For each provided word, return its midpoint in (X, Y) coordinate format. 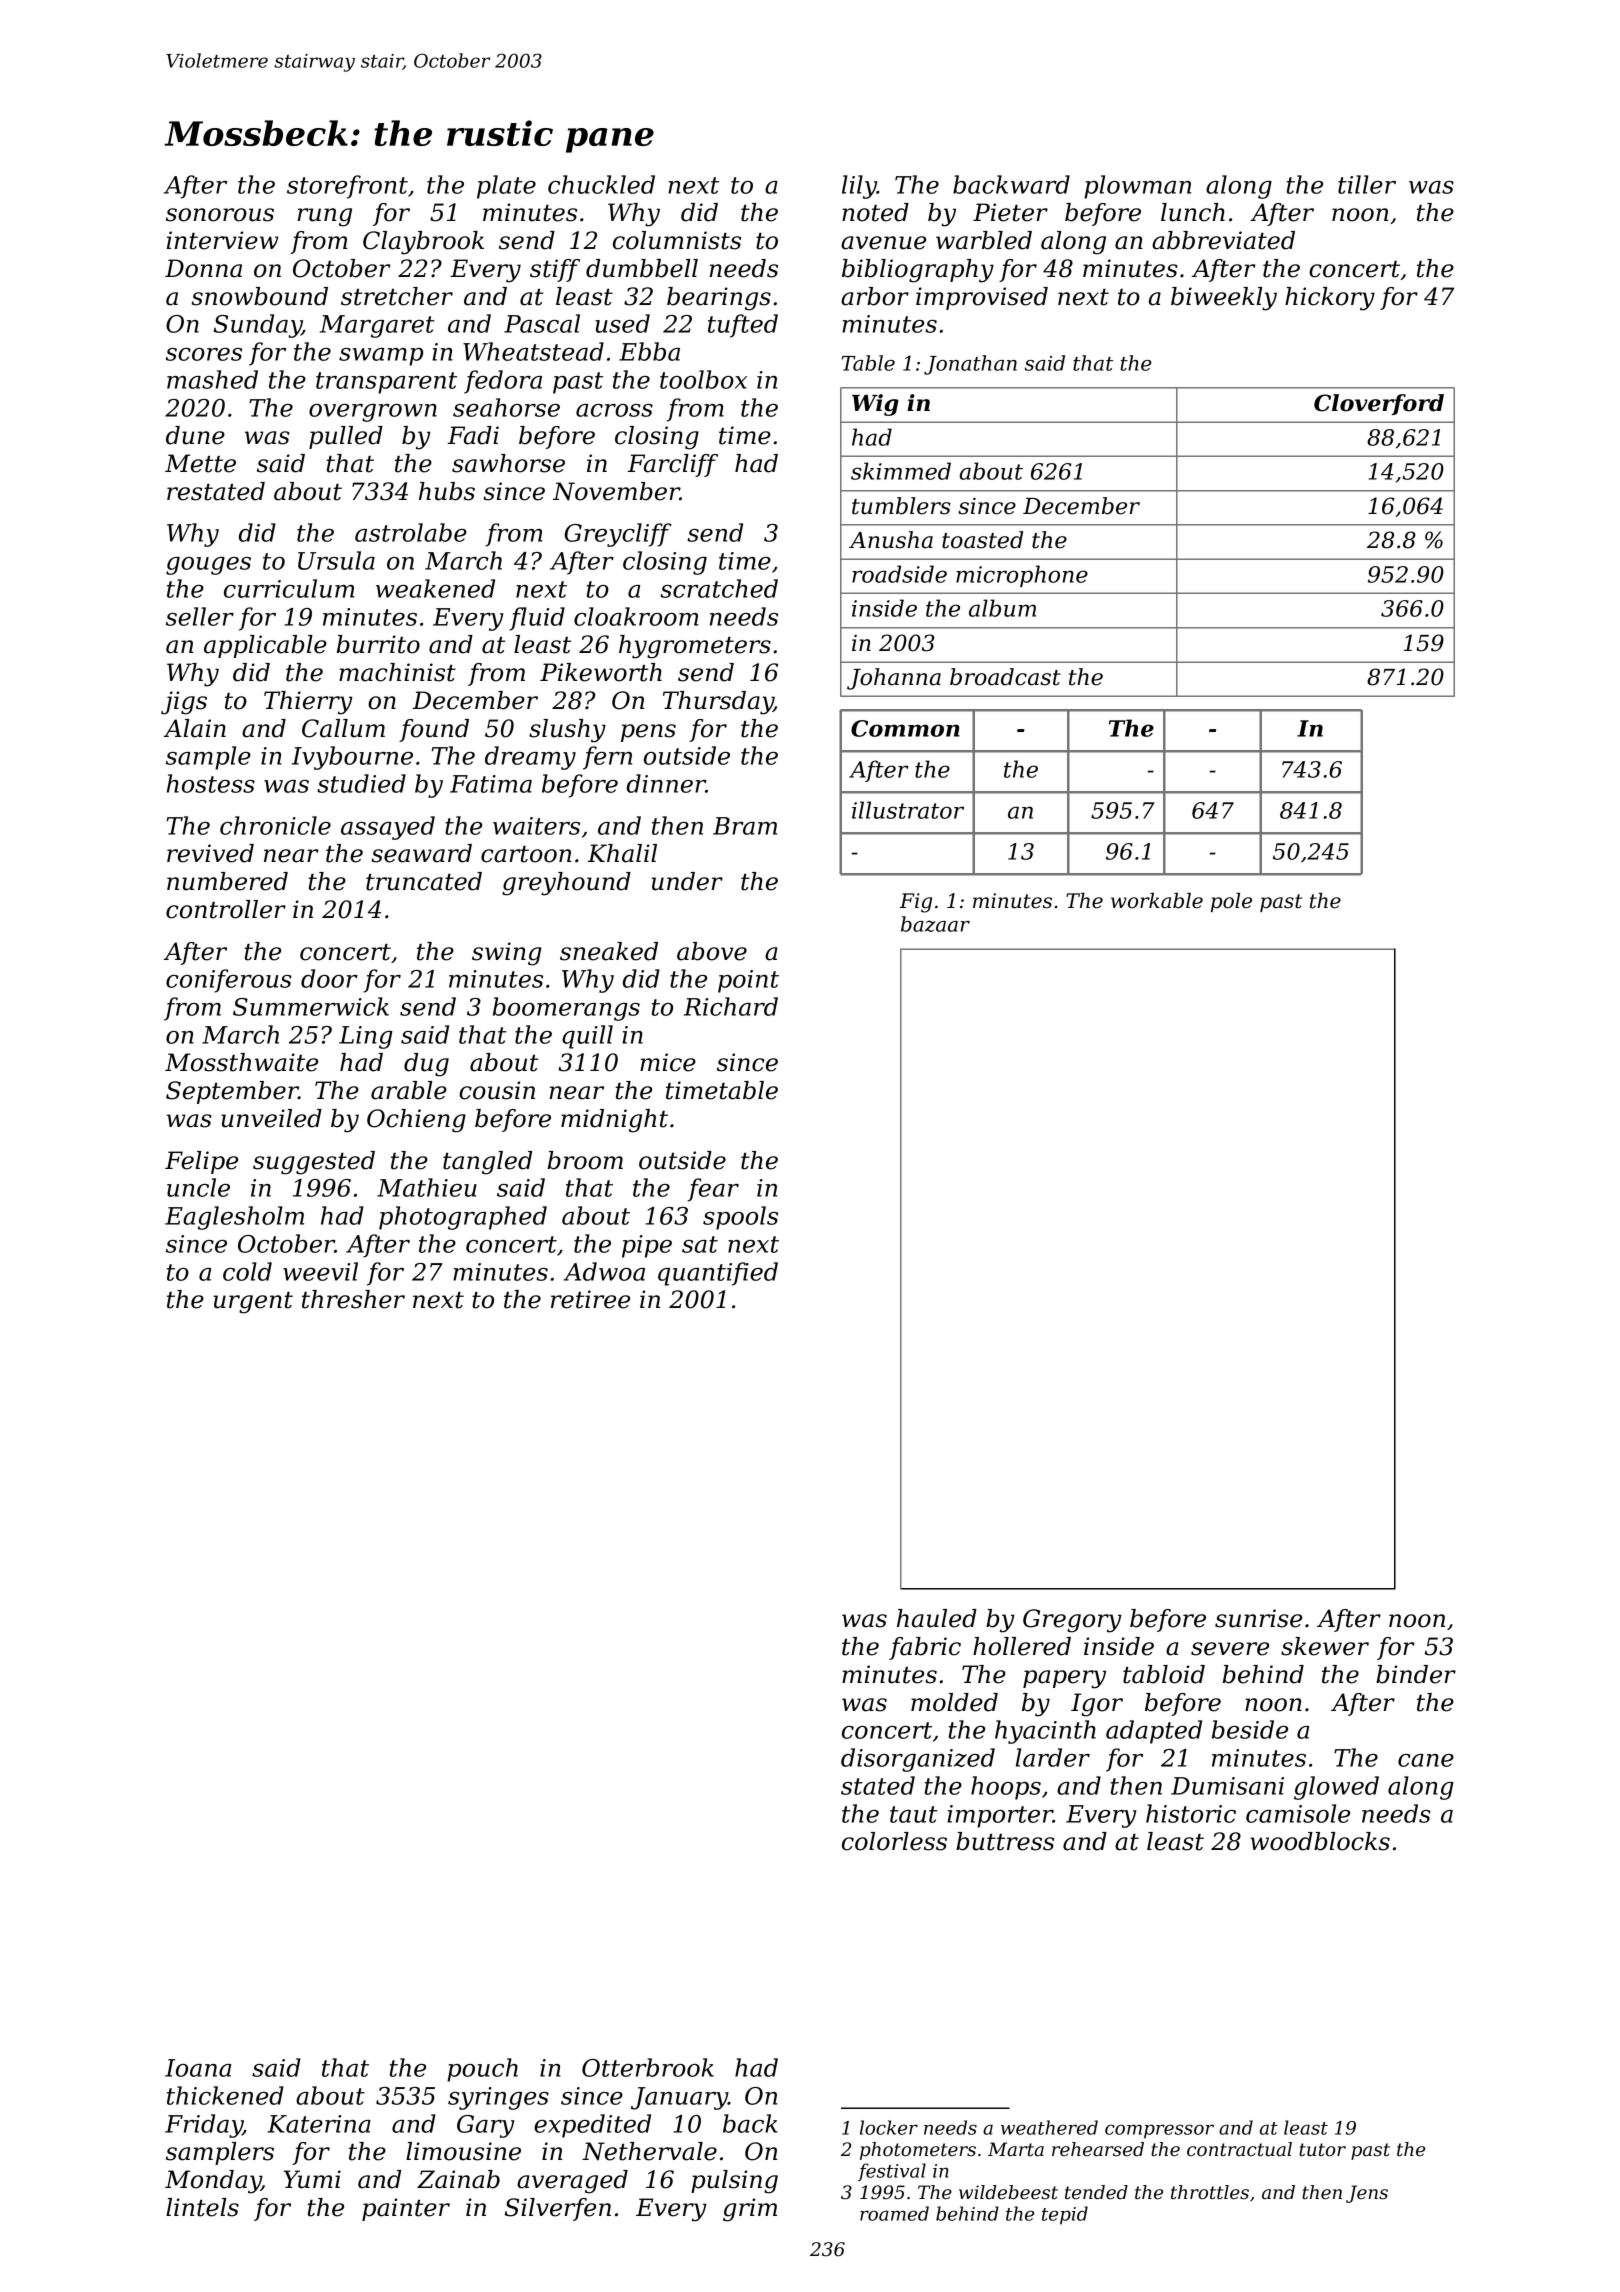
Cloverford (1379, 404)
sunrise (1258, 1618)
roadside (899, 574)
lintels (202, 2207)
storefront (347, 187)
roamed (894, 2213)
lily (859, 187)
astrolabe (411, 532)
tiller (1367, 184)
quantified (718, 1274)
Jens (1367, 2194)
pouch (482, 2070)
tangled (487, 1163)
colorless (894, 1841)
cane (1426, 1760)
